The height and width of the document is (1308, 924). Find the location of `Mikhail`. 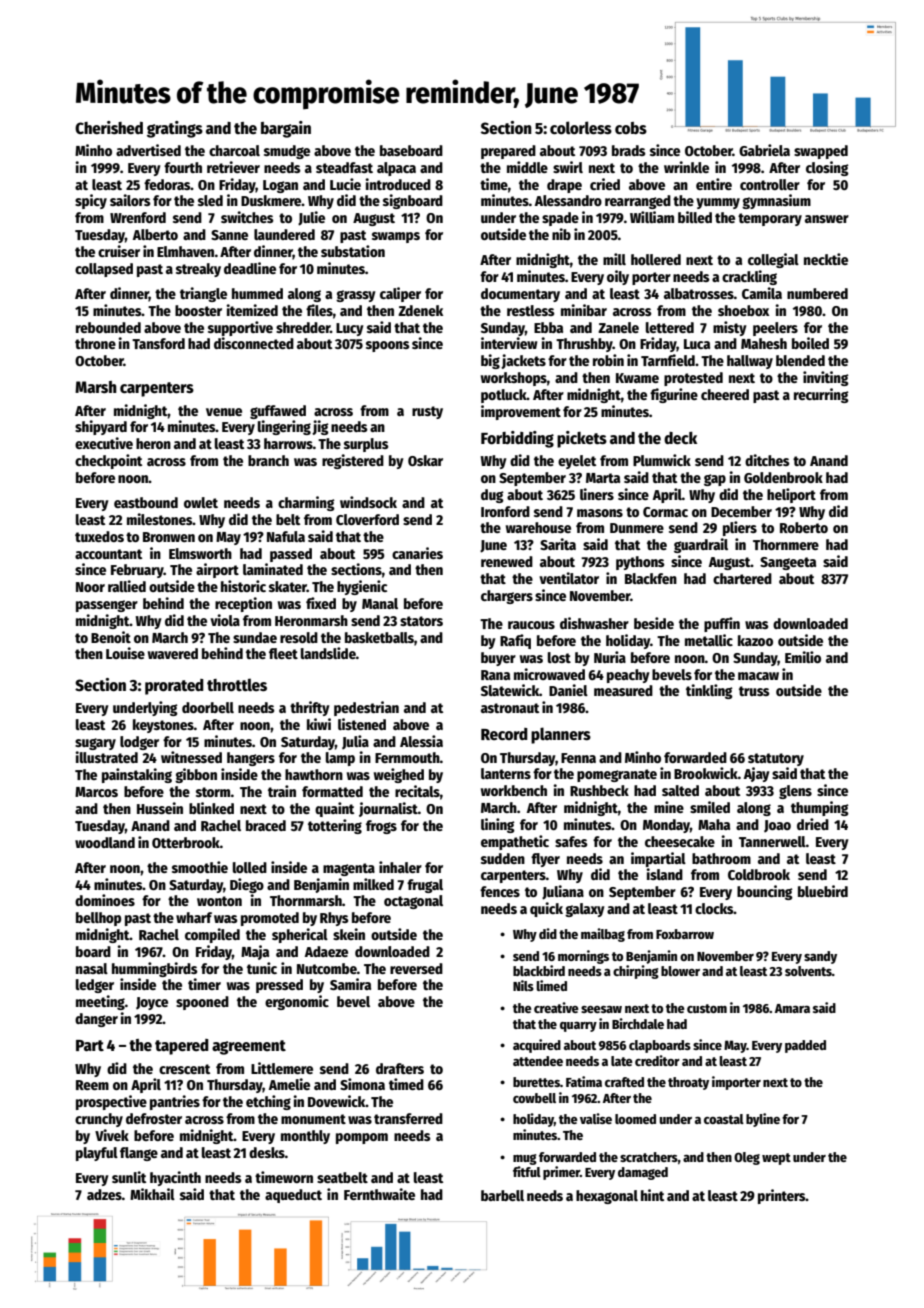

Mikhail is located at coordinates (152, 1194).
